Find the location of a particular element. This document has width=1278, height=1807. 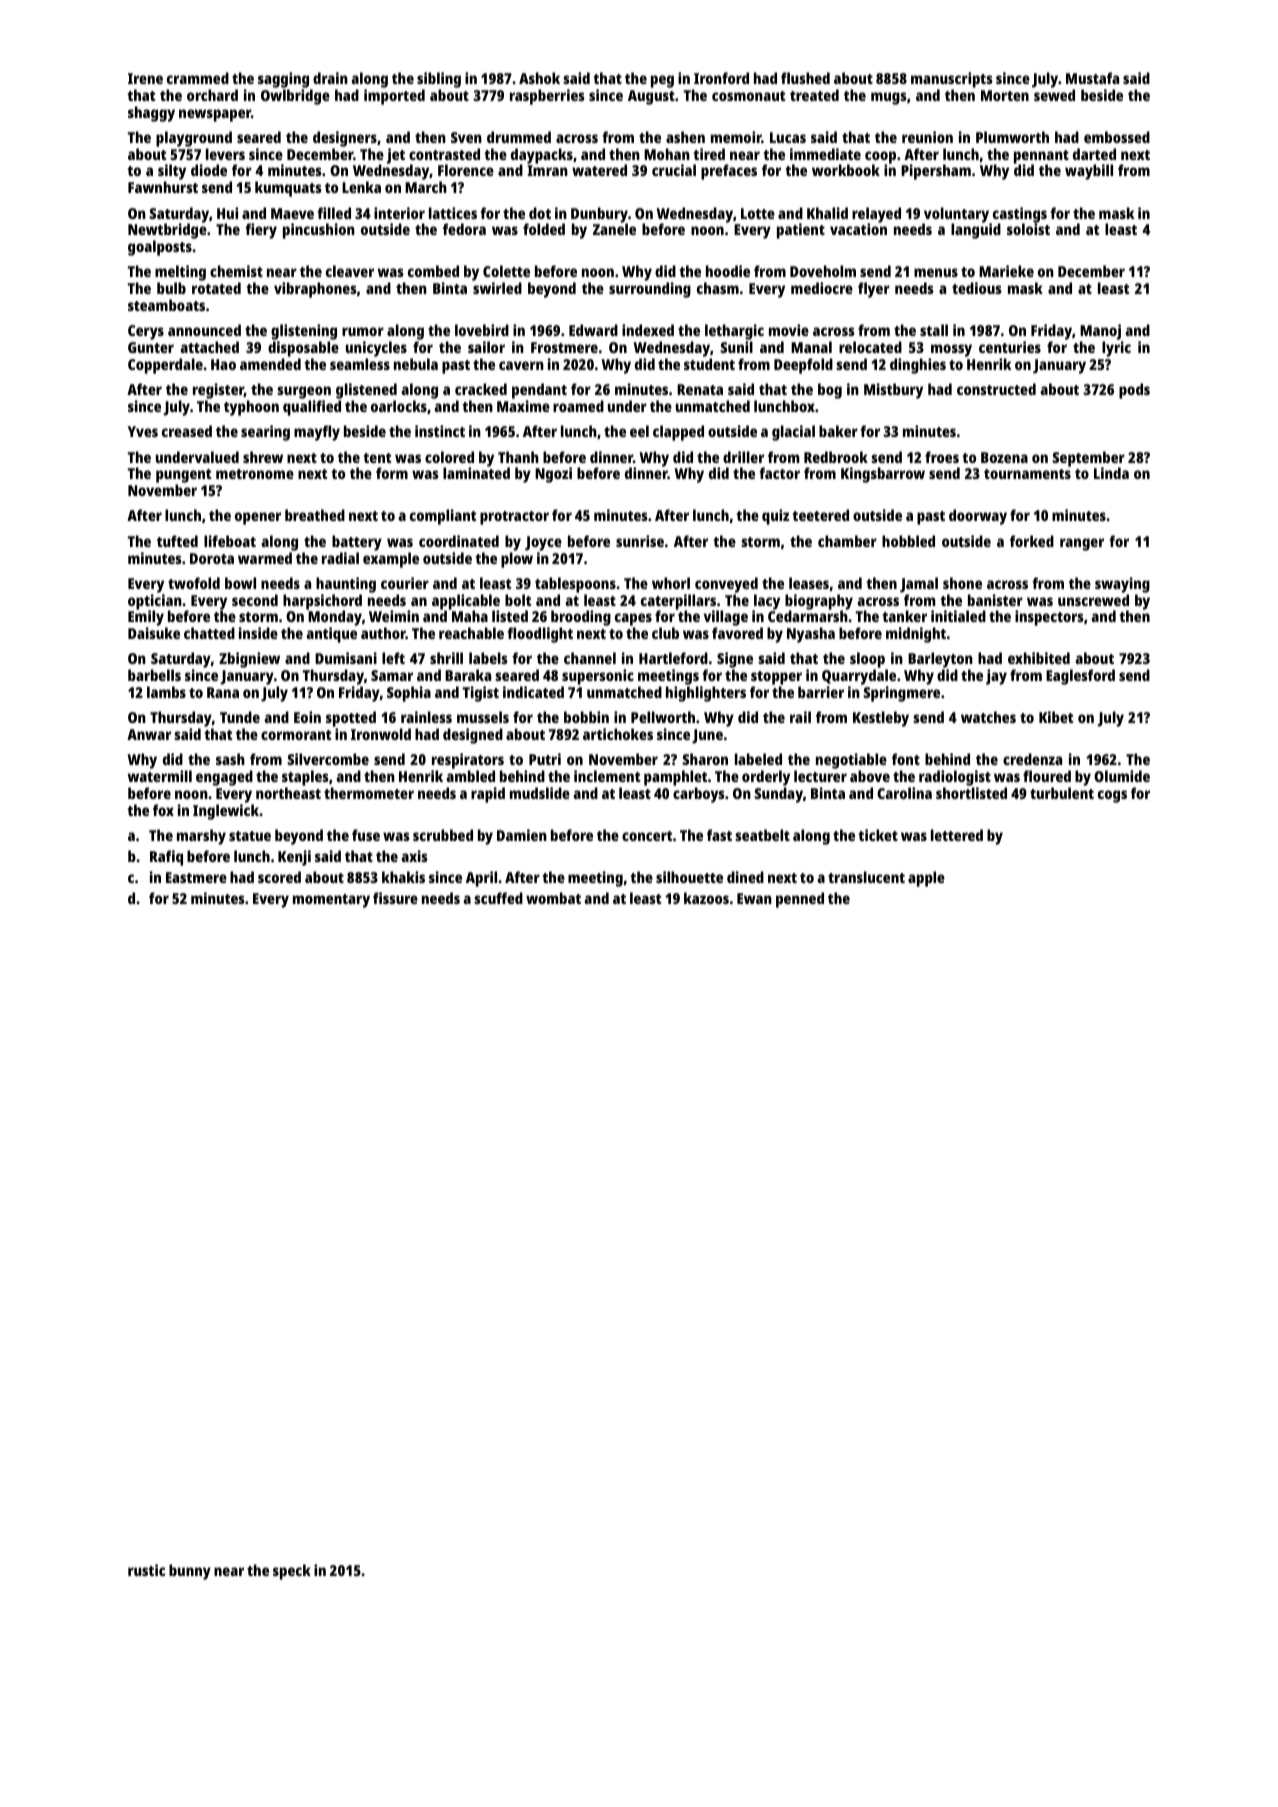

bunny is located at coordinates (190, 1572).
